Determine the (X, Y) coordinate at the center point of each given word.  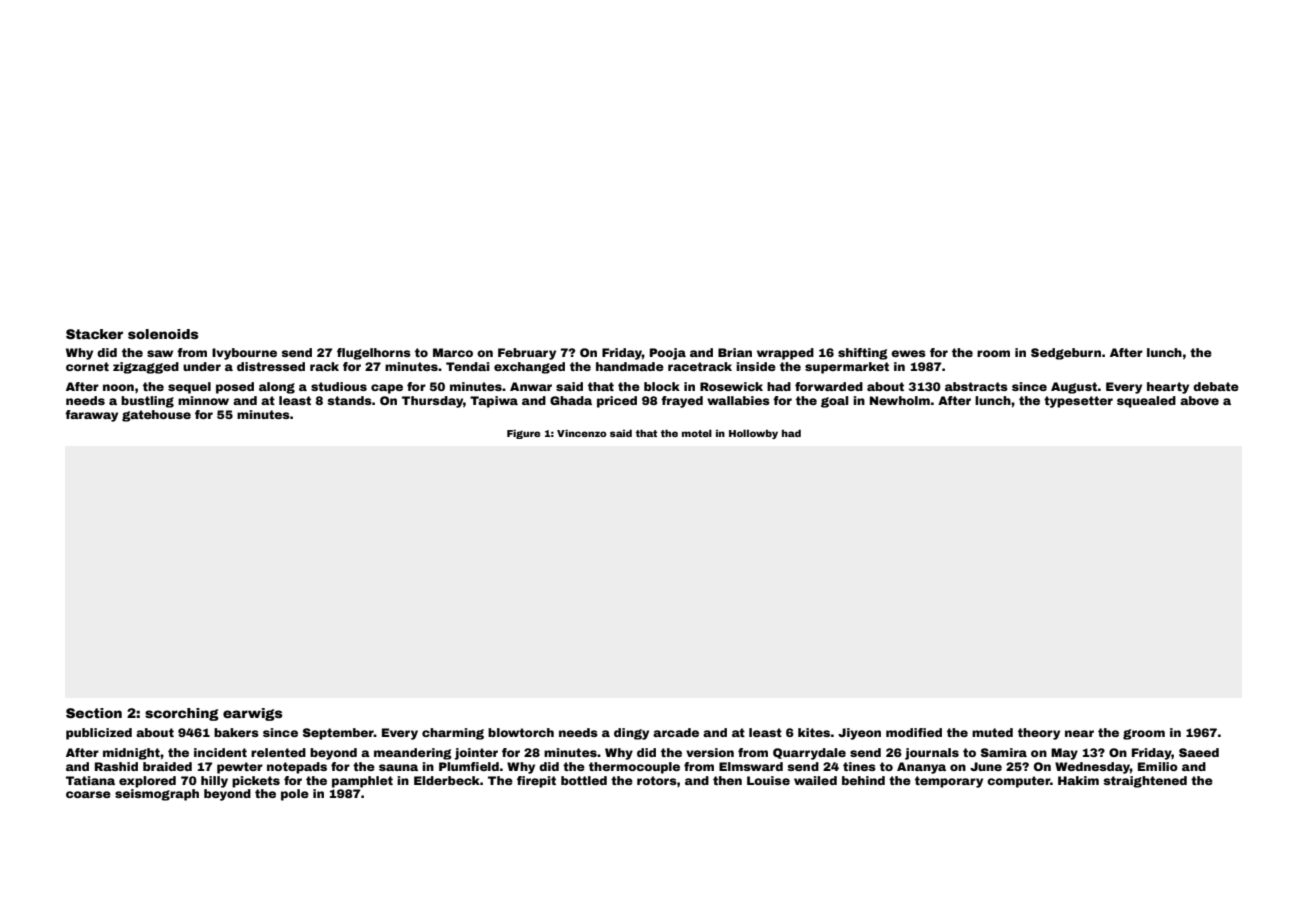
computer (1018, 782)
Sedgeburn (1066, 354)
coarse (88, 794)
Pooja (668, 354)
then (727, 780)
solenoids (163, 334)
